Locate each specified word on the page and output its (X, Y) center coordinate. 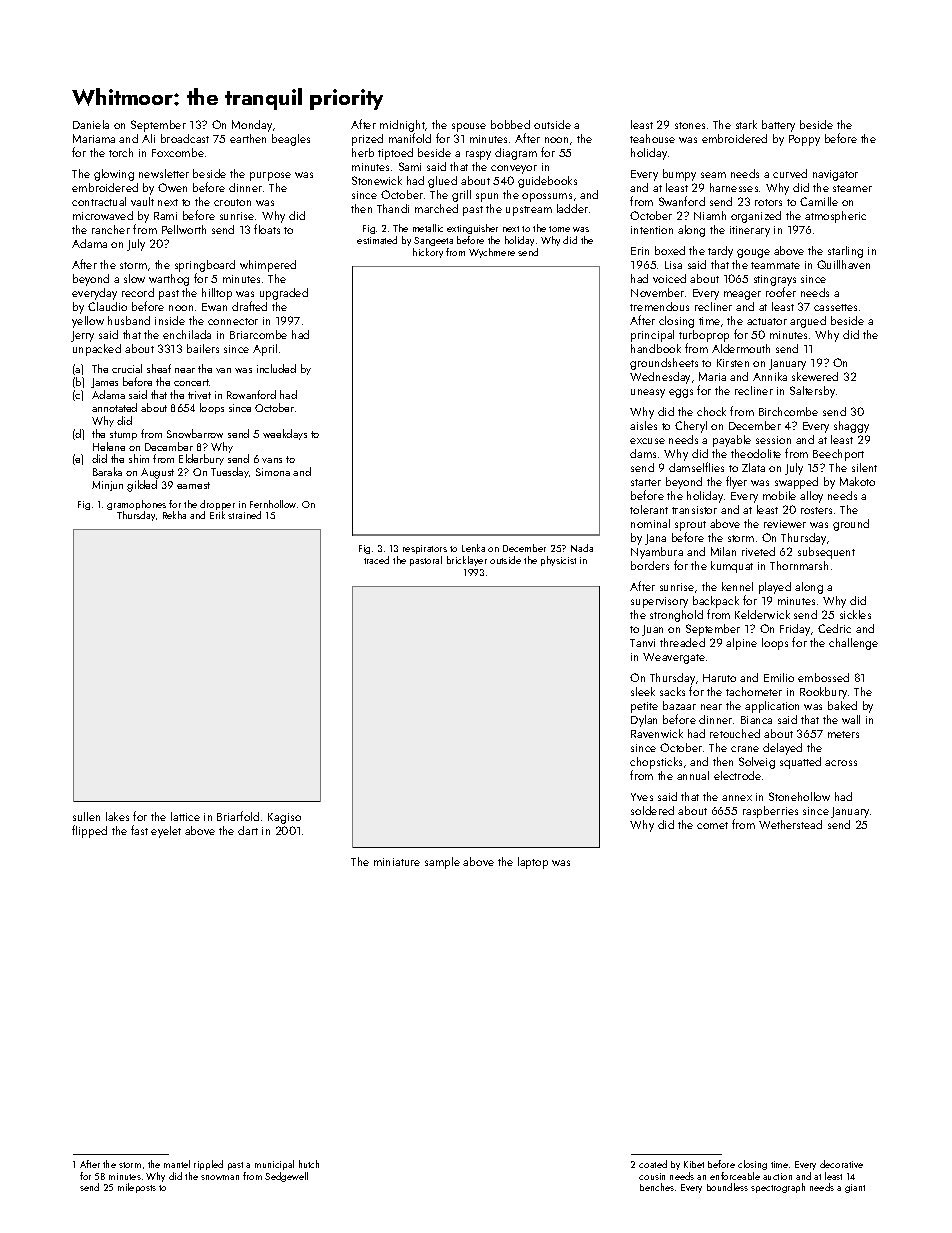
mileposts (137, 1188)
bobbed (510, 124)
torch (121, 152)
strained (244, 515)
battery (778, 126)
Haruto (719, 678)
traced (376, 560)
